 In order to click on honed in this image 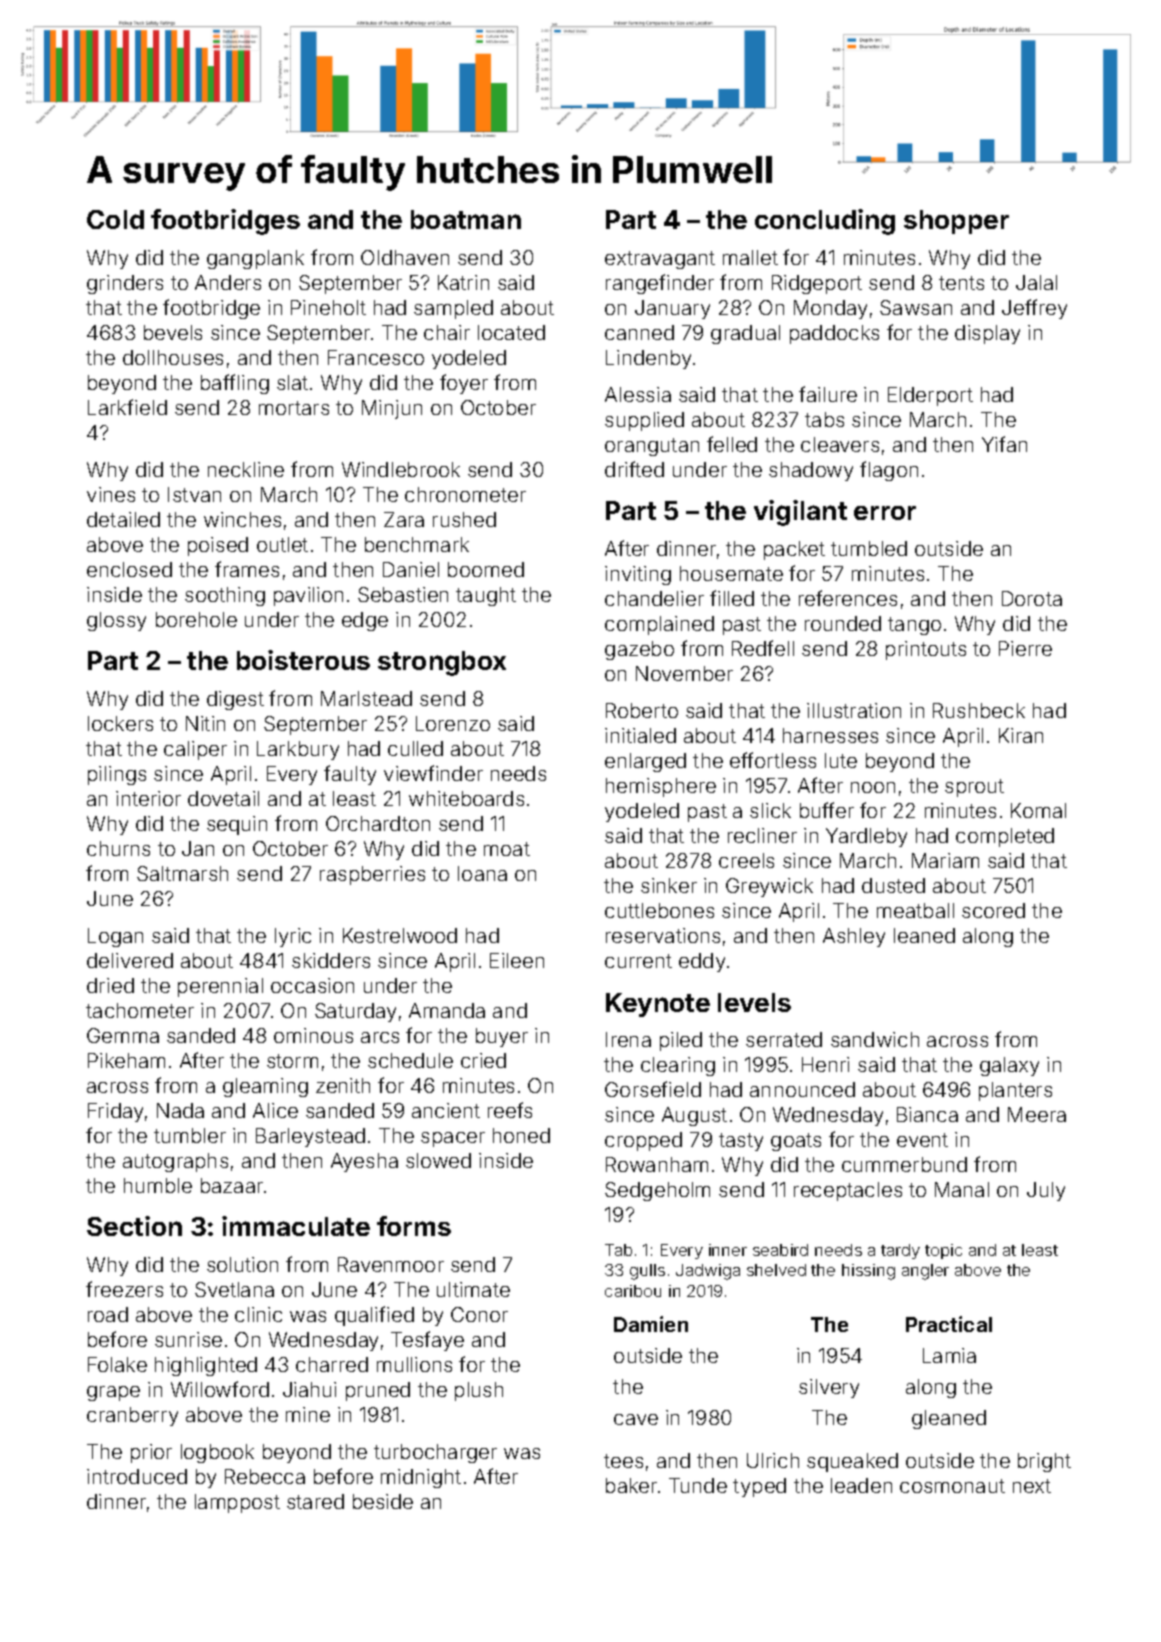, I will do `click(521, 1135)`.
